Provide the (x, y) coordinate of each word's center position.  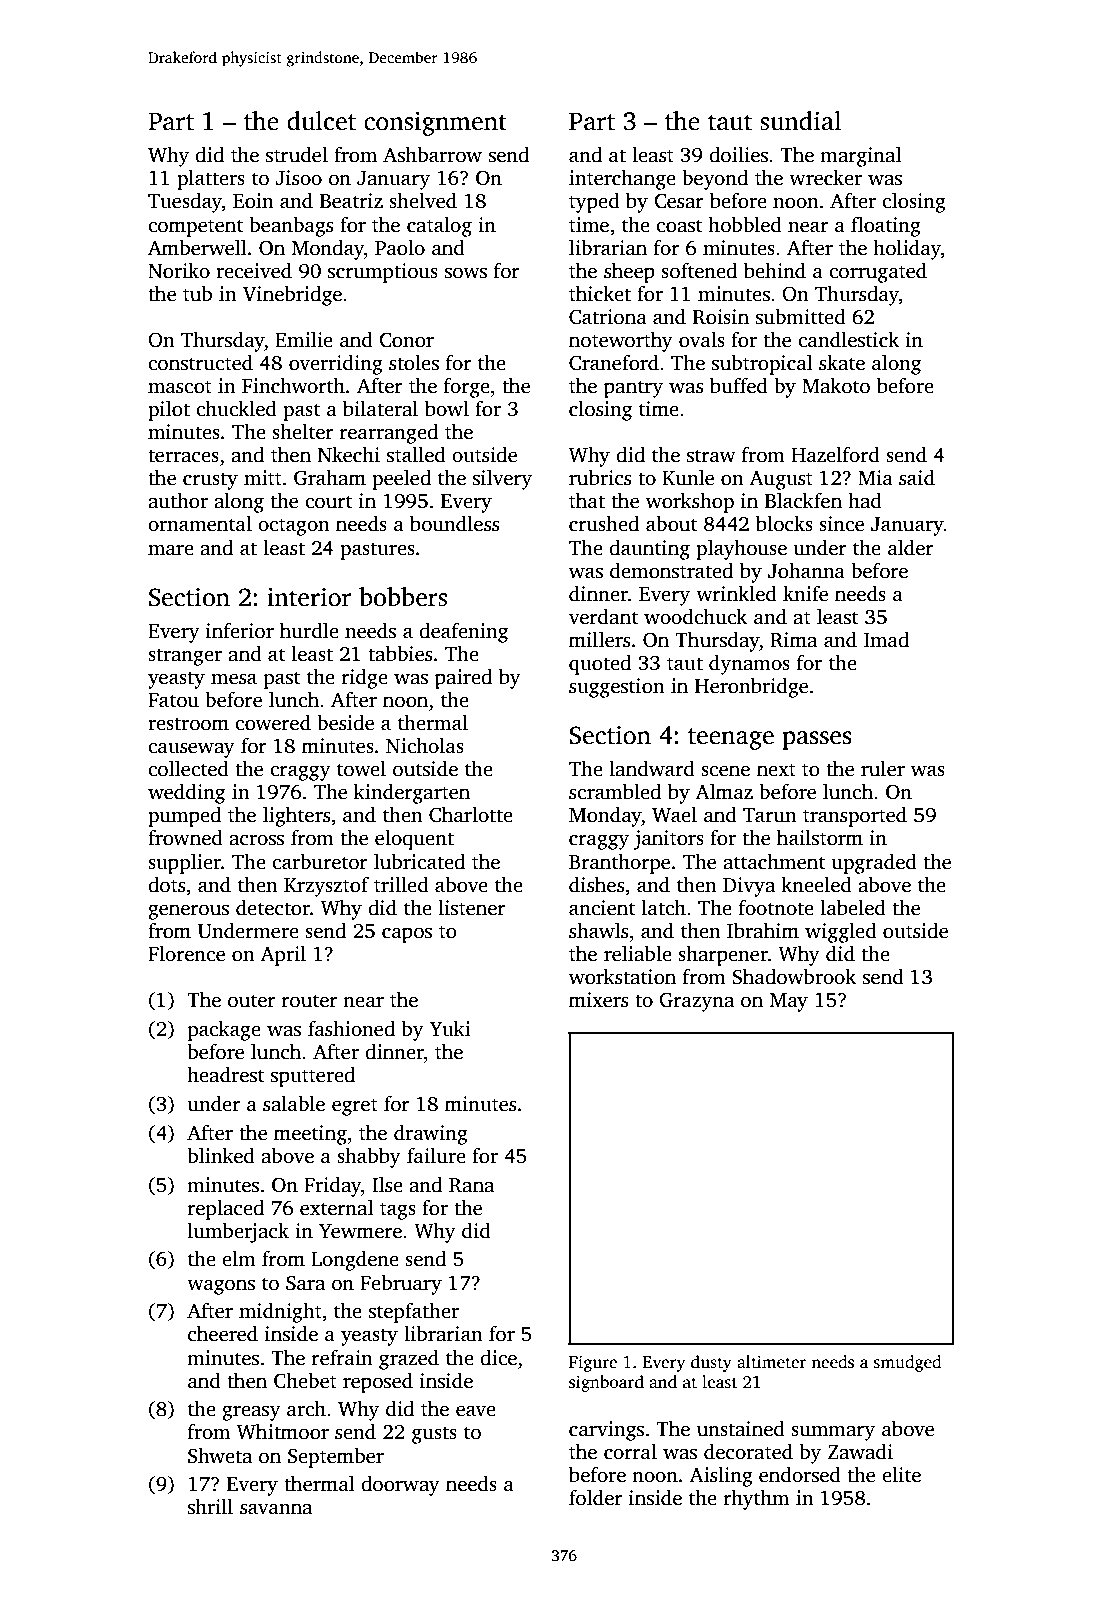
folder (596, 1498)
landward (652, 768)
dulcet (321, 121)
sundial (800, 121)
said (917, 478)
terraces (183, 456)
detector (273, 908)
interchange (622, 179)
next (776, 770)
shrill (210, 1506)
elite (901, 1474)
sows (466, 273)
